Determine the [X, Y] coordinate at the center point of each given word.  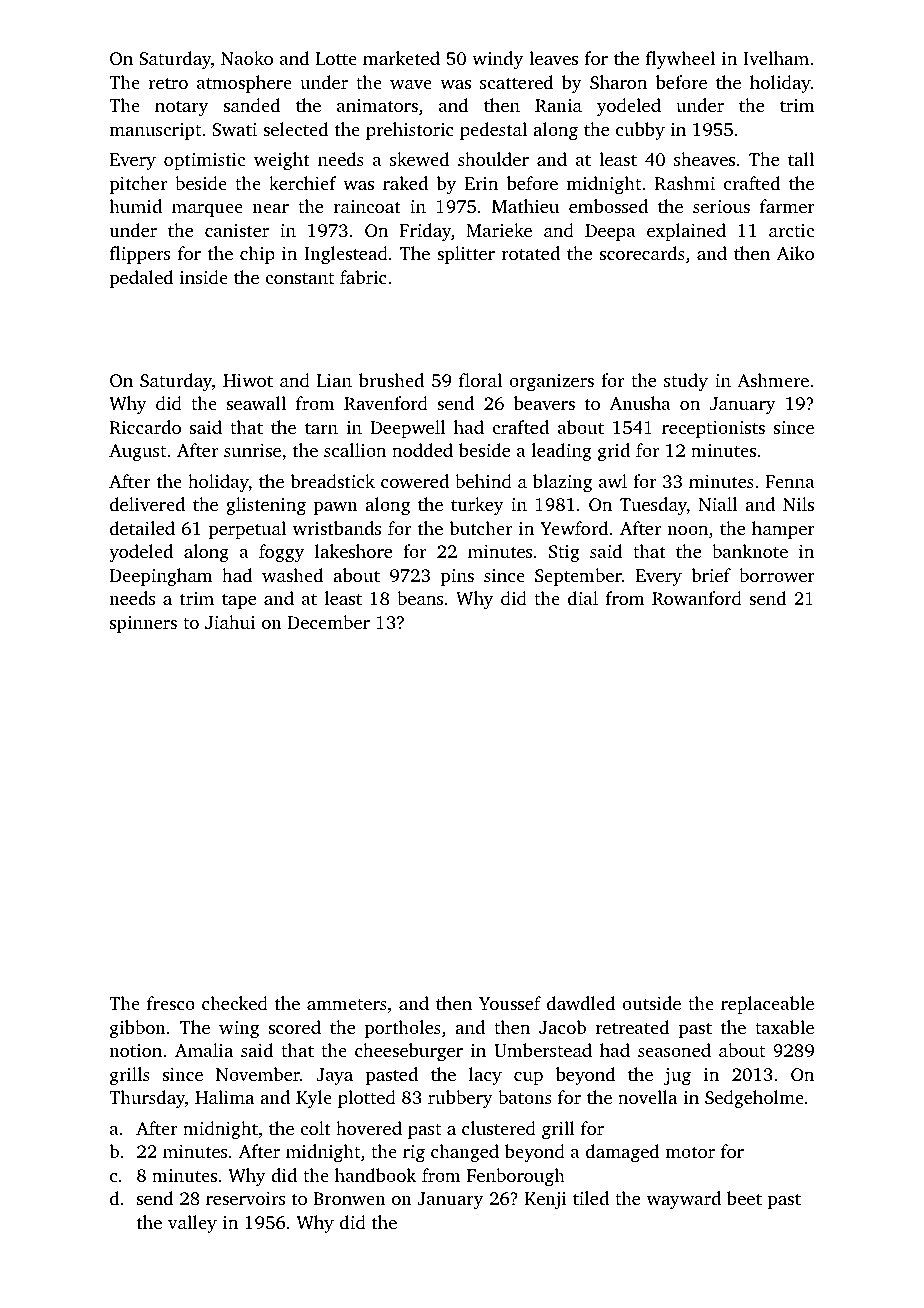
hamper [783, 530]
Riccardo [145, 427]
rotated [531, 253]
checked [235, 1003]
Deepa [610, 232]
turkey [477, 506]
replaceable [767, 1005]
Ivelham [776, 58]
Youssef [510, 1003]
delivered [147, 504]
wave [411, 84]
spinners [143, 624]
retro [168, 83]
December [329, 622]
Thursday [147, 1099]
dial [583, 598]
